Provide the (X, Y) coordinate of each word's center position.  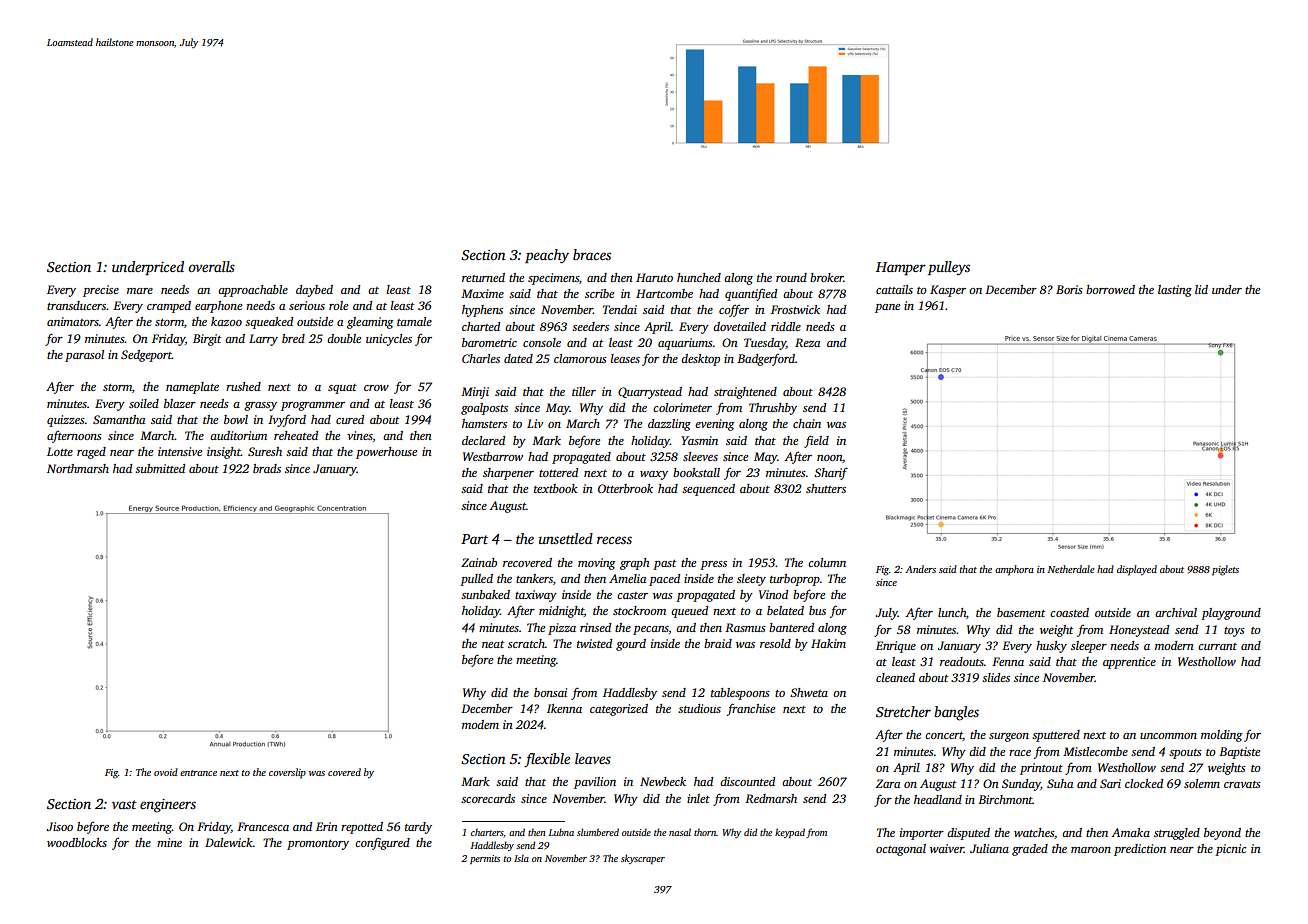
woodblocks (77, 842)
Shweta (809, 692)
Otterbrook (625, 488)
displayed (1137, 570)
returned (483, 277)
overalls (211, 266)
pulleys (949, 268)
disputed (968, 834)
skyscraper (643, 859)
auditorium (238, 435)
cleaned (895, 677)
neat (493, 644)
